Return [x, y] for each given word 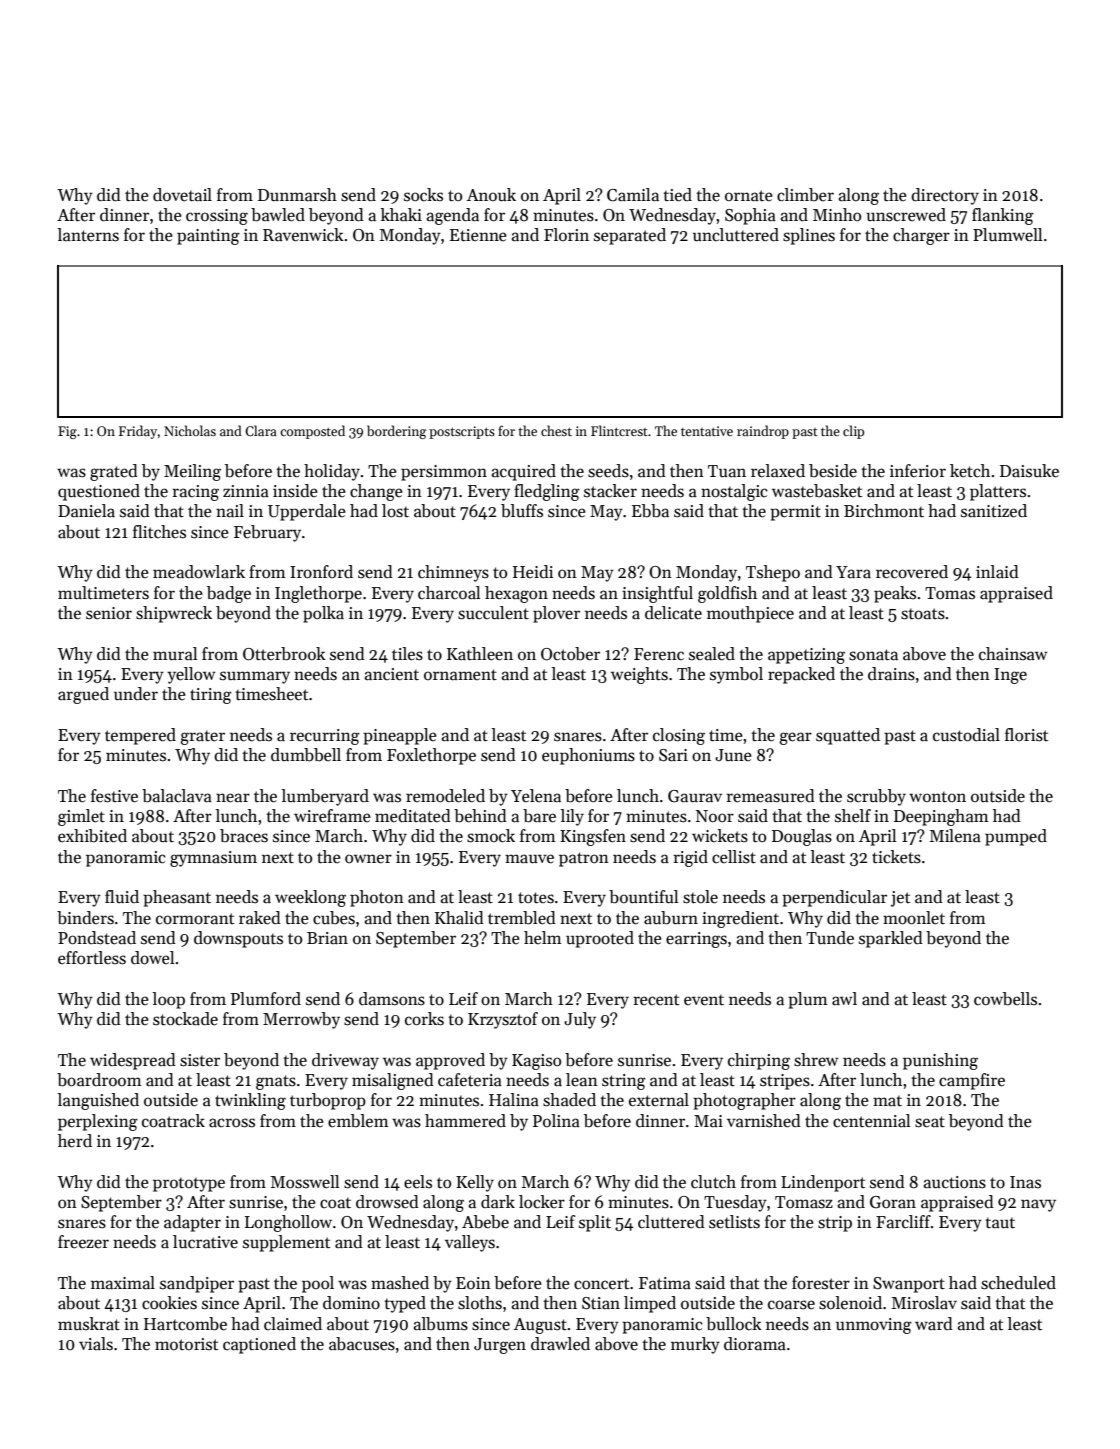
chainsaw [1013, 654]
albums [440, 1324]
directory [945, 196]
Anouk [491, 194]
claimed [293, 1324]
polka [323, 614]
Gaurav [695, 796]
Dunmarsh [297, 195]
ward [934, 1324]
